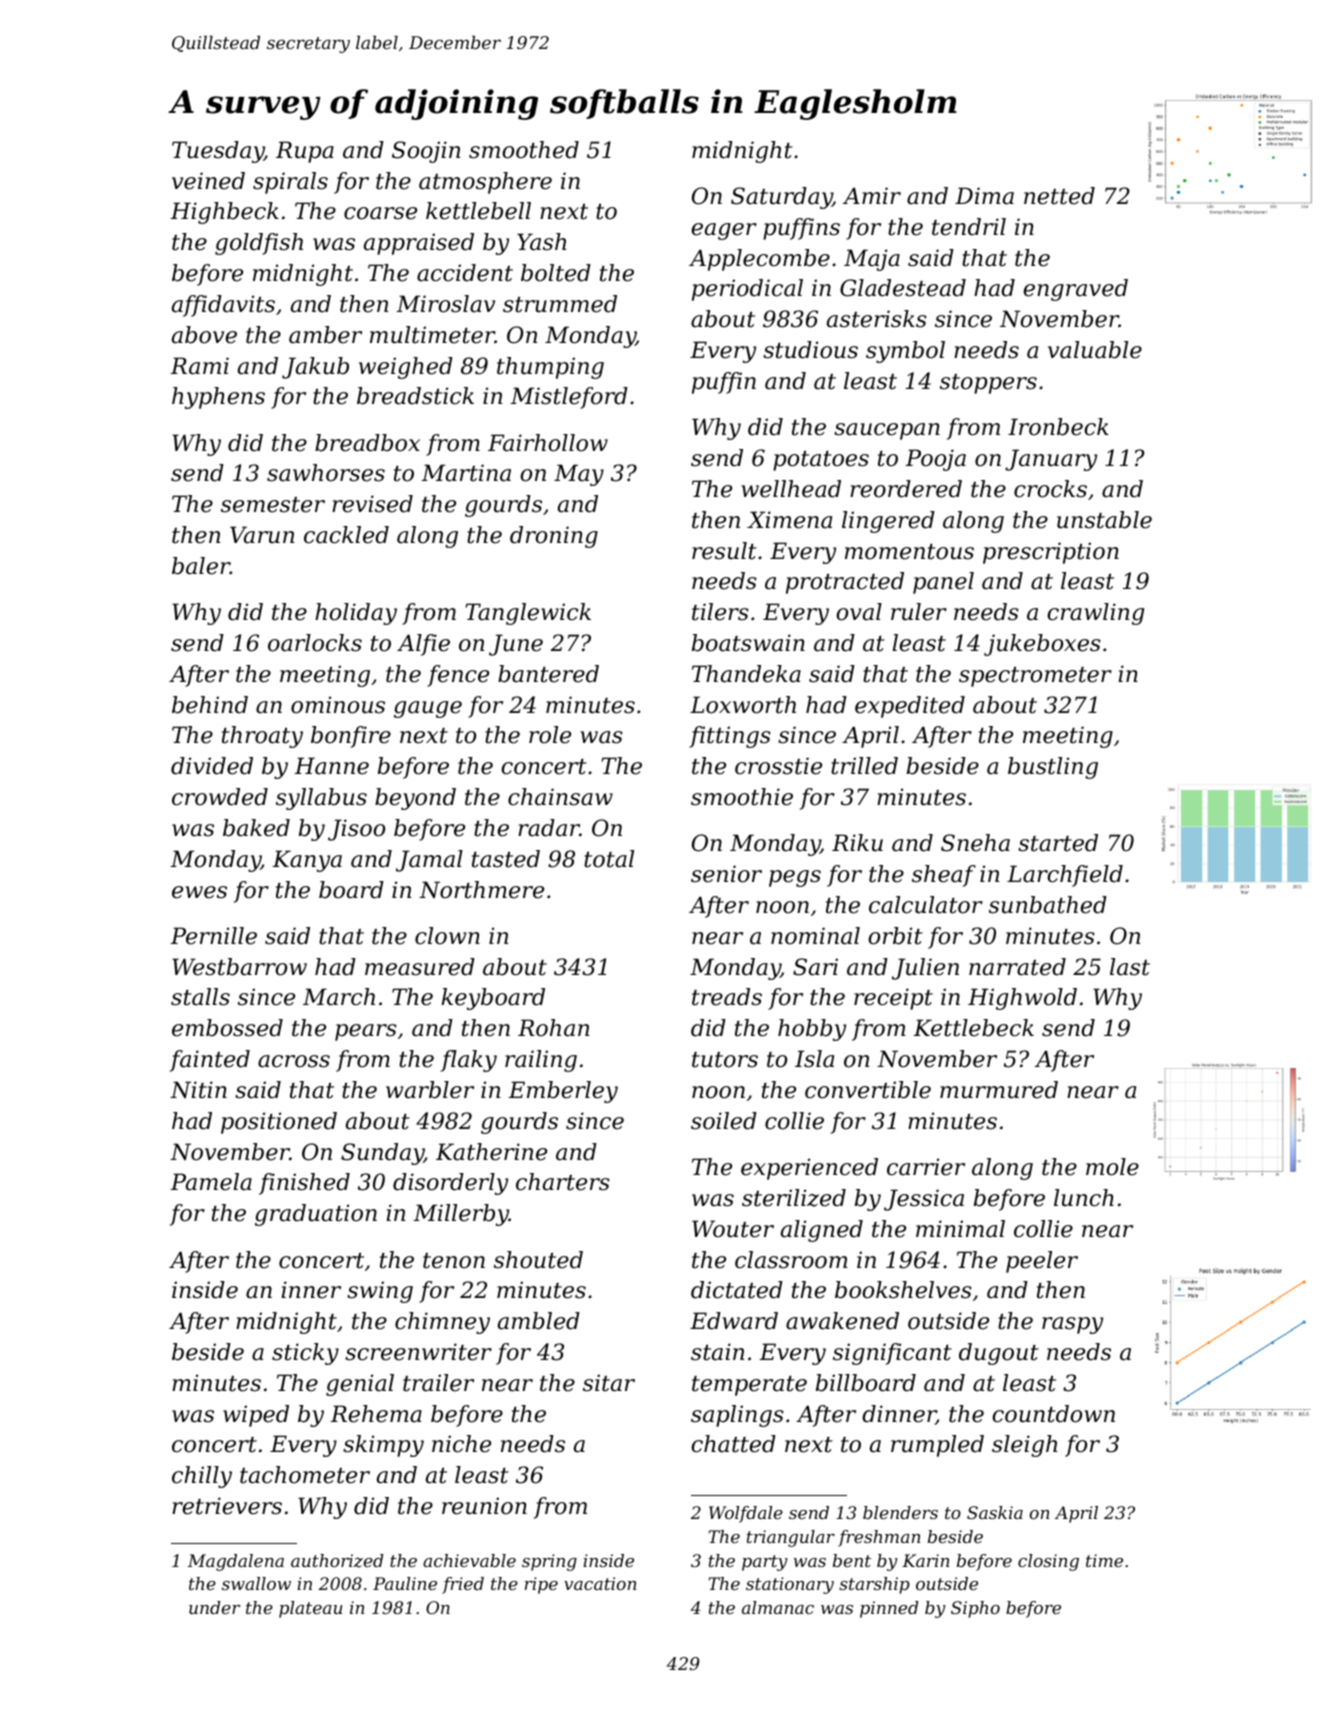 This screenshot has width=1334, height=1726. Describe the element at coordinates (1112, 1167) in the screenshot. I see `mole` at that location.
